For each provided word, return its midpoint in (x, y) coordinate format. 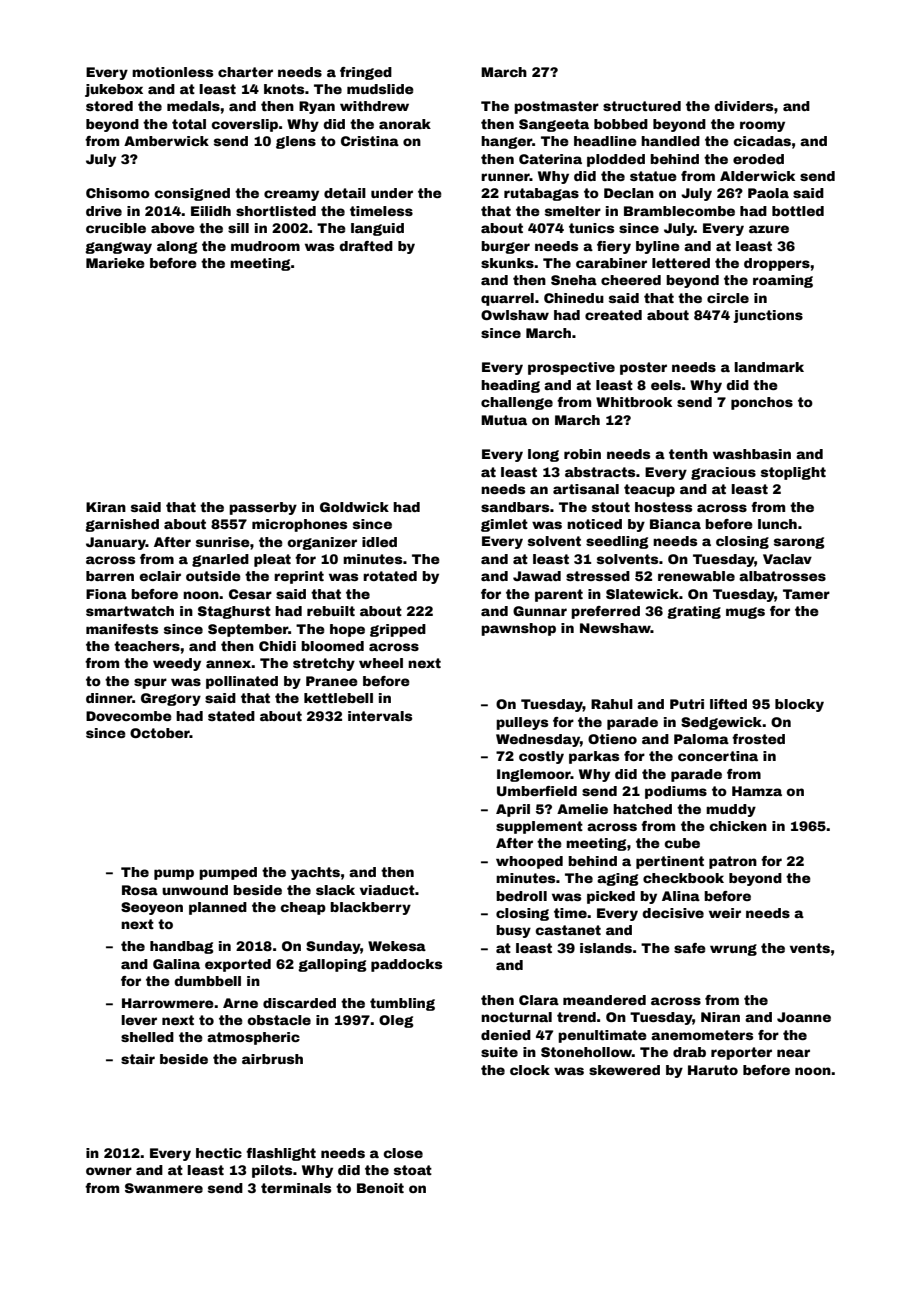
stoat (413, 1170)
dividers (743, 106)
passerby (263, 508)
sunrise (223, 542)
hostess (663, 507)
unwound (195, 890)
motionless (172, 72)
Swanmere (164, 1188)
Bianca (675, 524)
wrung (733, 950)
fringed (366, 73)
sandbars (515, 507)
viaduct (387, 890)
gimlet (504, 525)
